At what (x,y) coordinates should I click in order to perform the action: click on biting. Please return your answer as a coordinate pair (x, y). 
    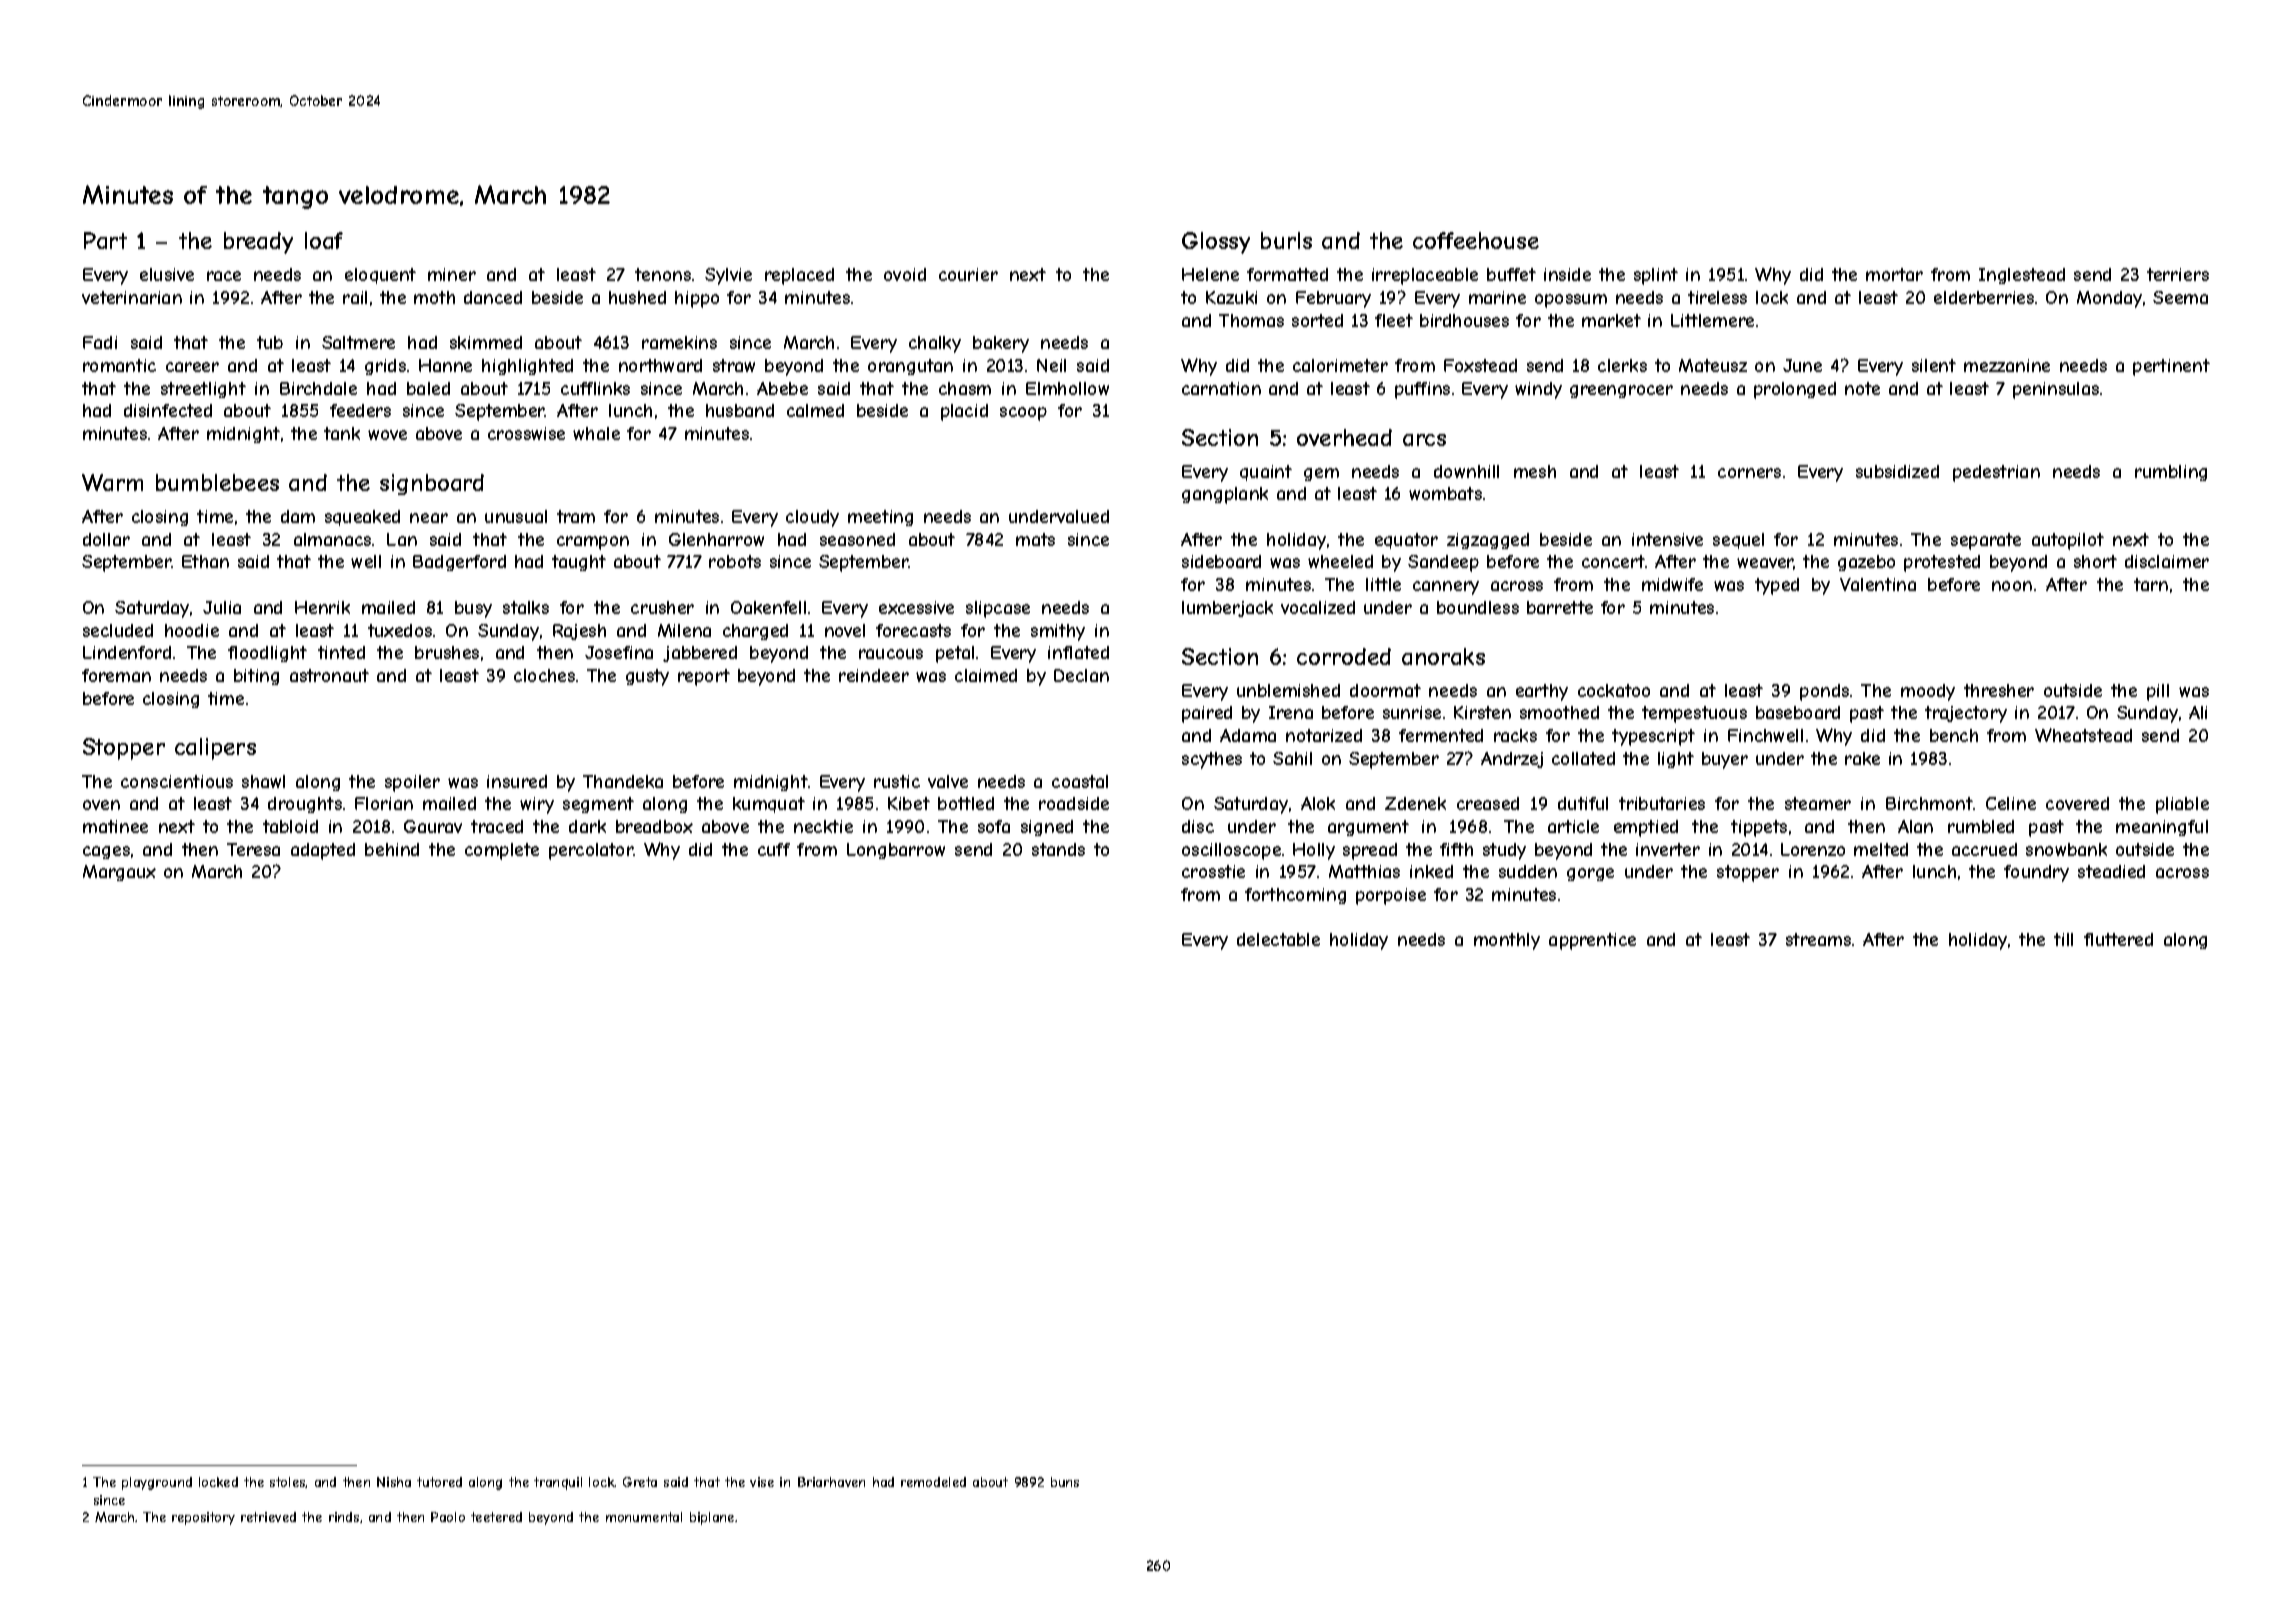
    Looking at the image, I should click on (256, 677).
